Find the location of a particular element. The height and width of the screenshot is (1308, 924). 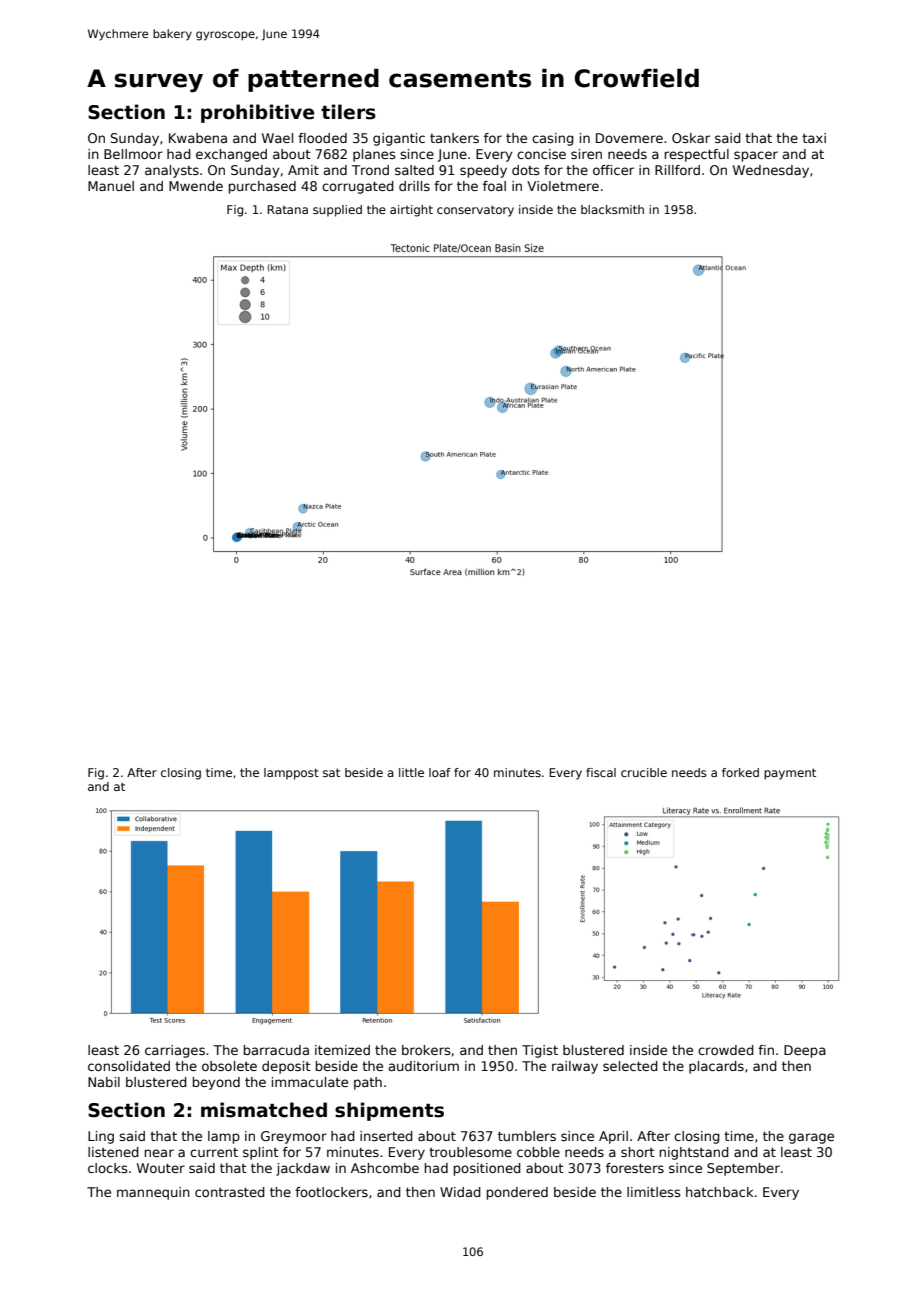

loaf is located at coordinates (440, 772).
